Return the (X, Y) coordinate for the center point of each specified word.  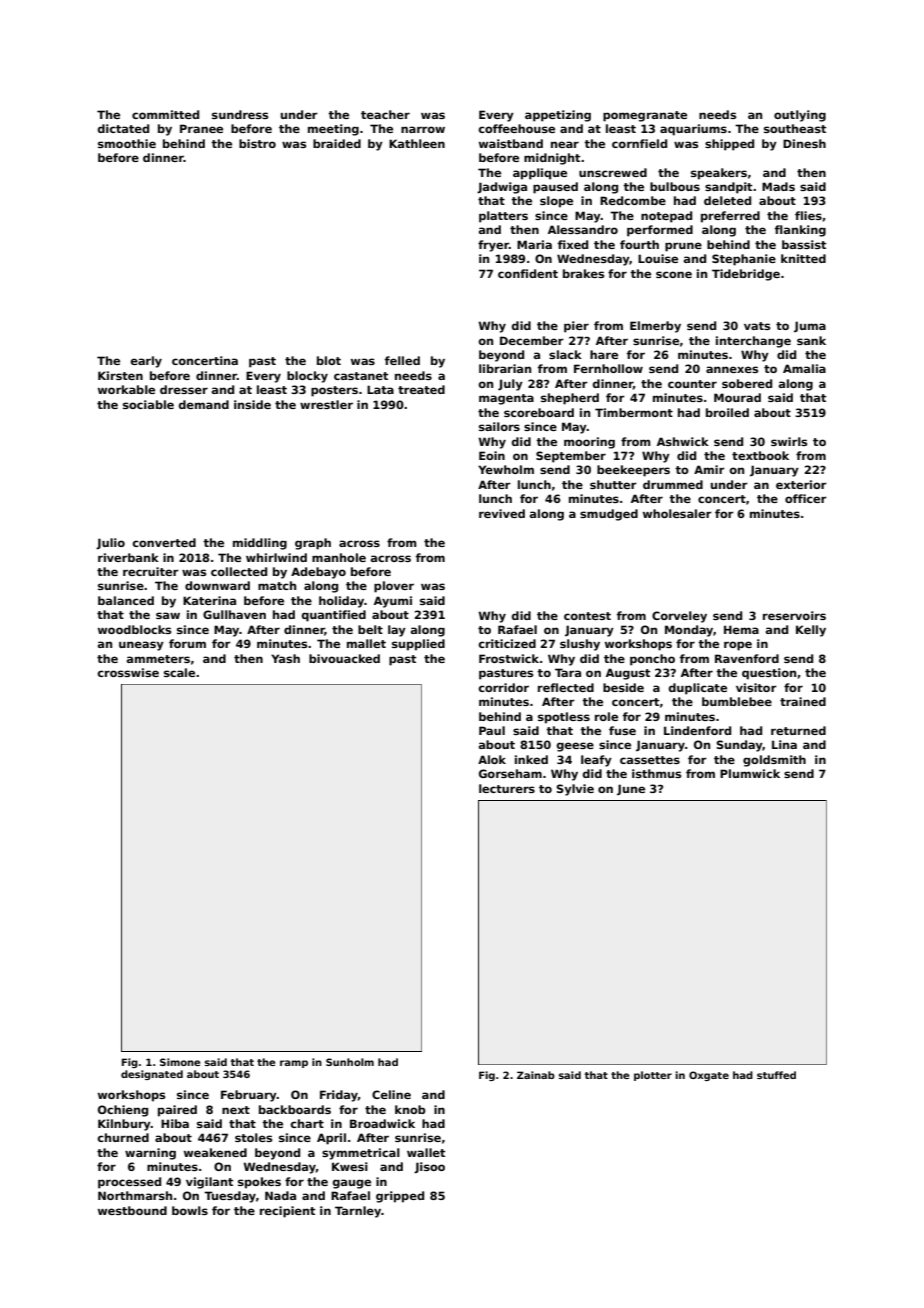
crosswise (128, 672)
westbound (132, 1210)
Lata (380, 389)
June (631, 790)
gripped (400, 1197)
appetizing (558, 116)
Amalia (804, 368)
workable (126, 389)
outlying (800, 116)
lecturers (507, 788)
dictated (123, 128)
